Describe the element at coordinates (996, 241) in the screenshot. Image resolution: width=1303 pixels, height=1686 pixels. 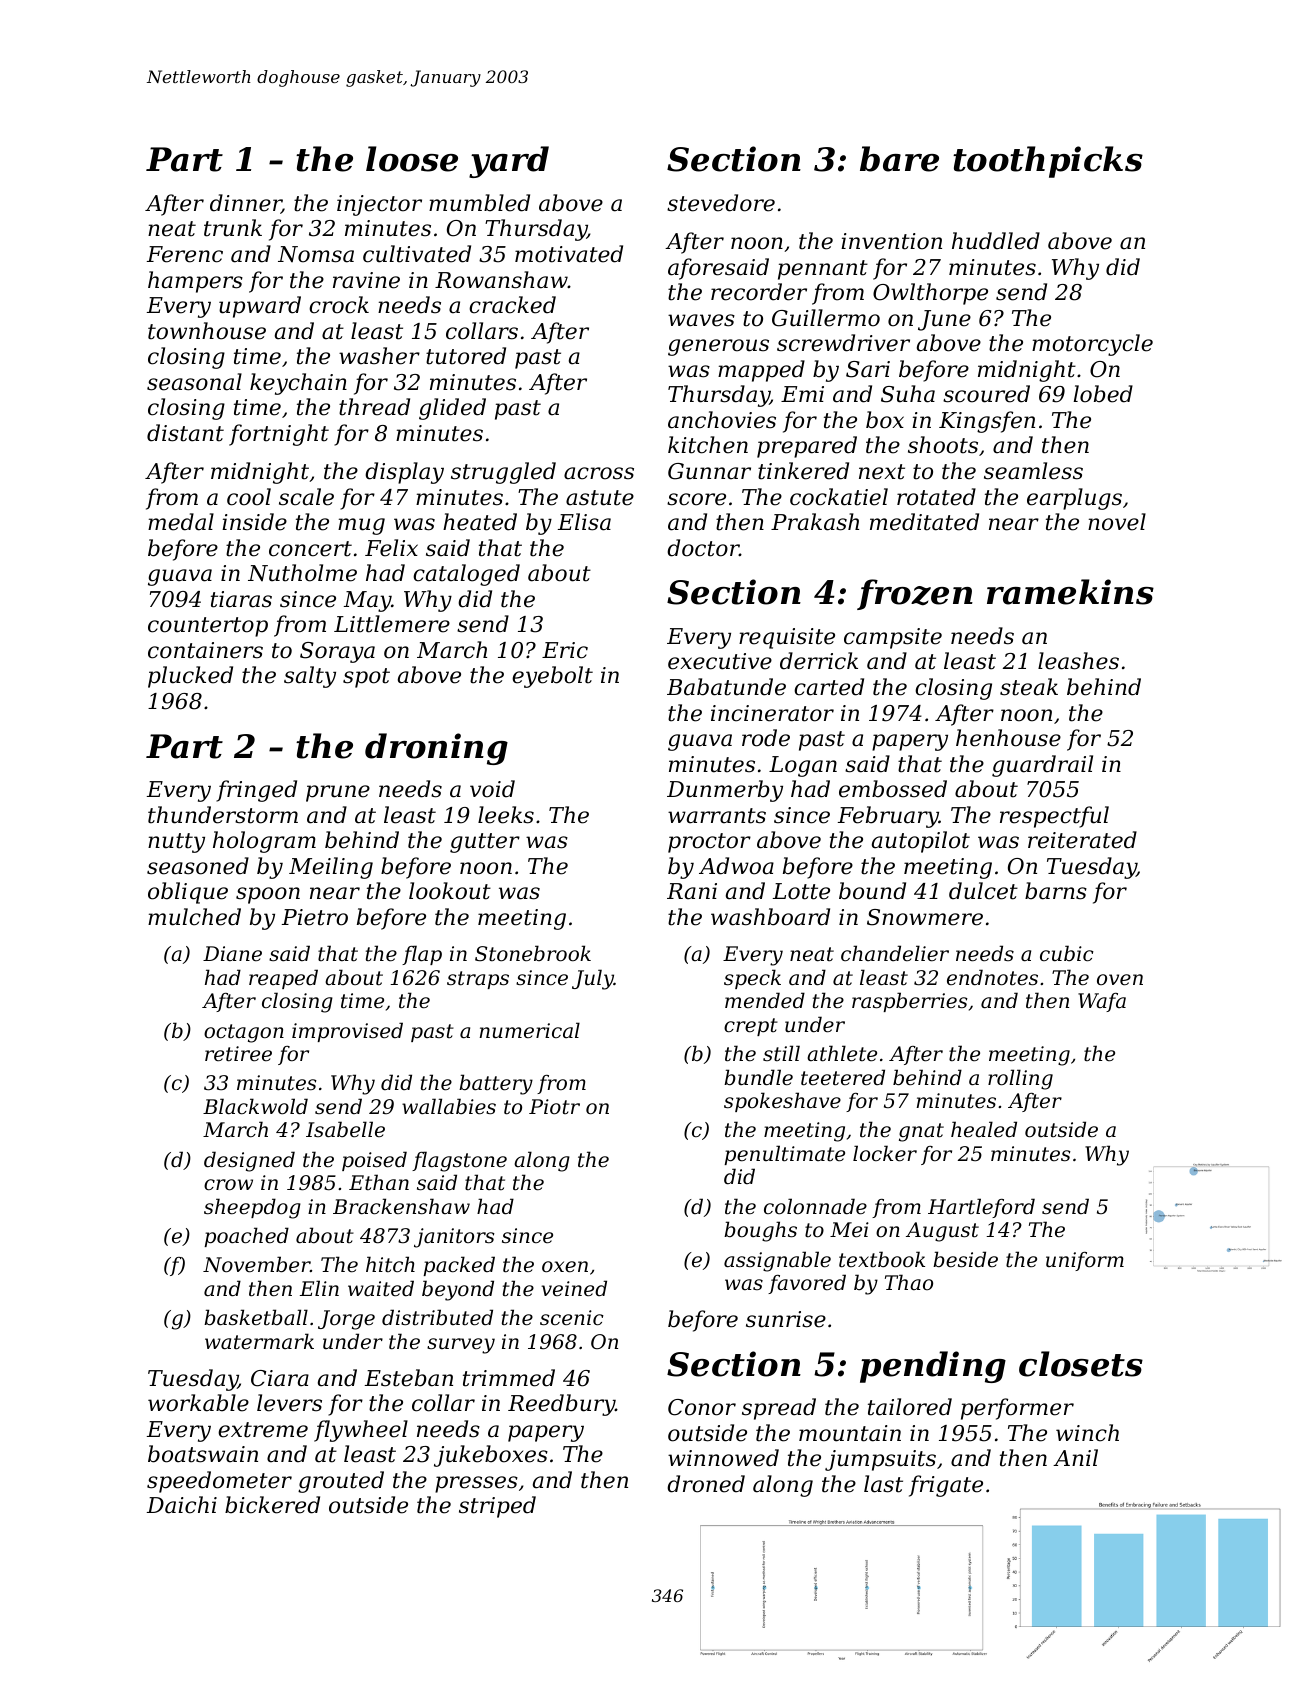
I see `huddled` at that location.
